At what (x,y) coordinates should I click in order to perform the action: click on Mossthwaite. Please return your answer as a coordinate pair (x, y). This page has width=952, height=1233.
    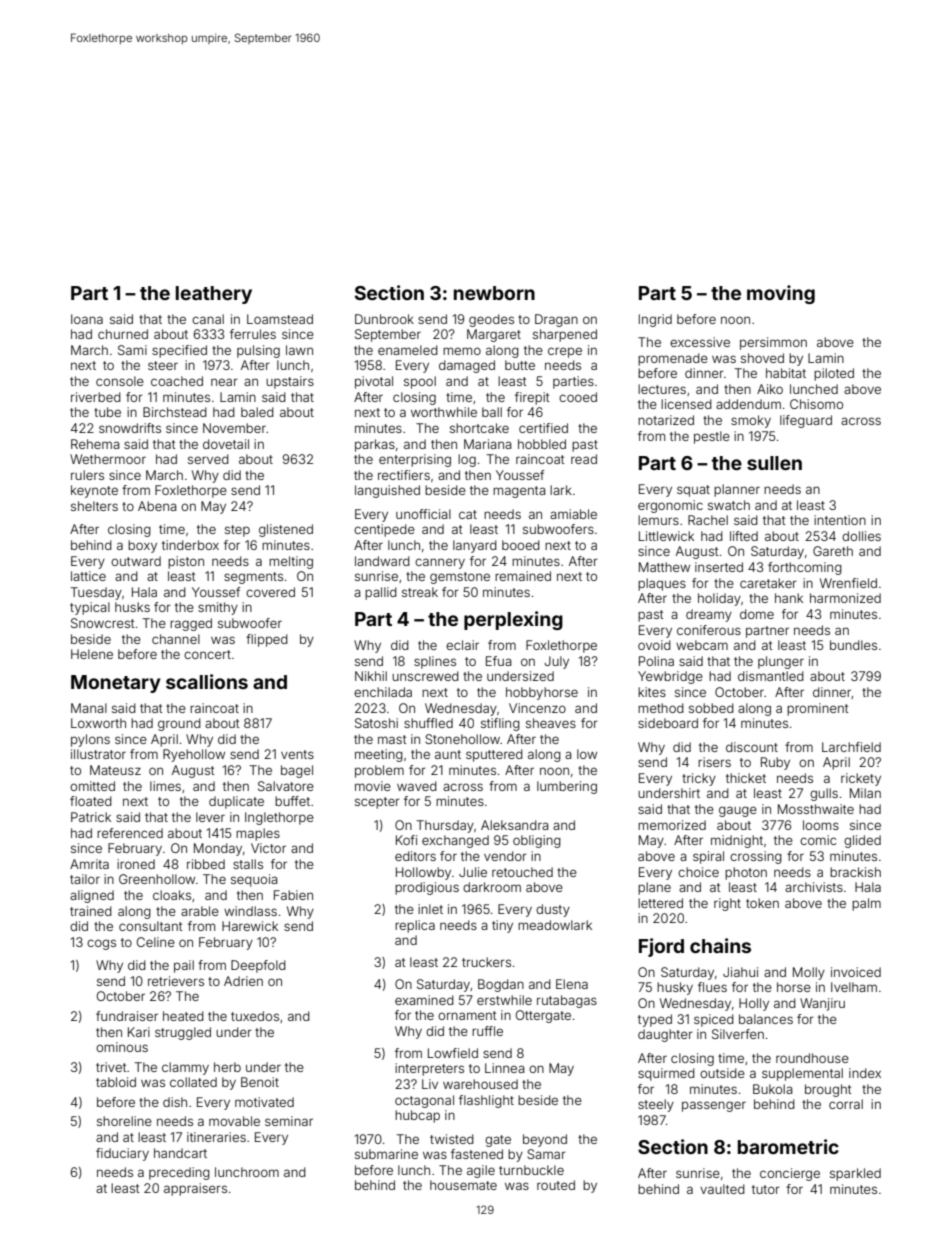
    Looking at the image, I should click on (816, 809).
